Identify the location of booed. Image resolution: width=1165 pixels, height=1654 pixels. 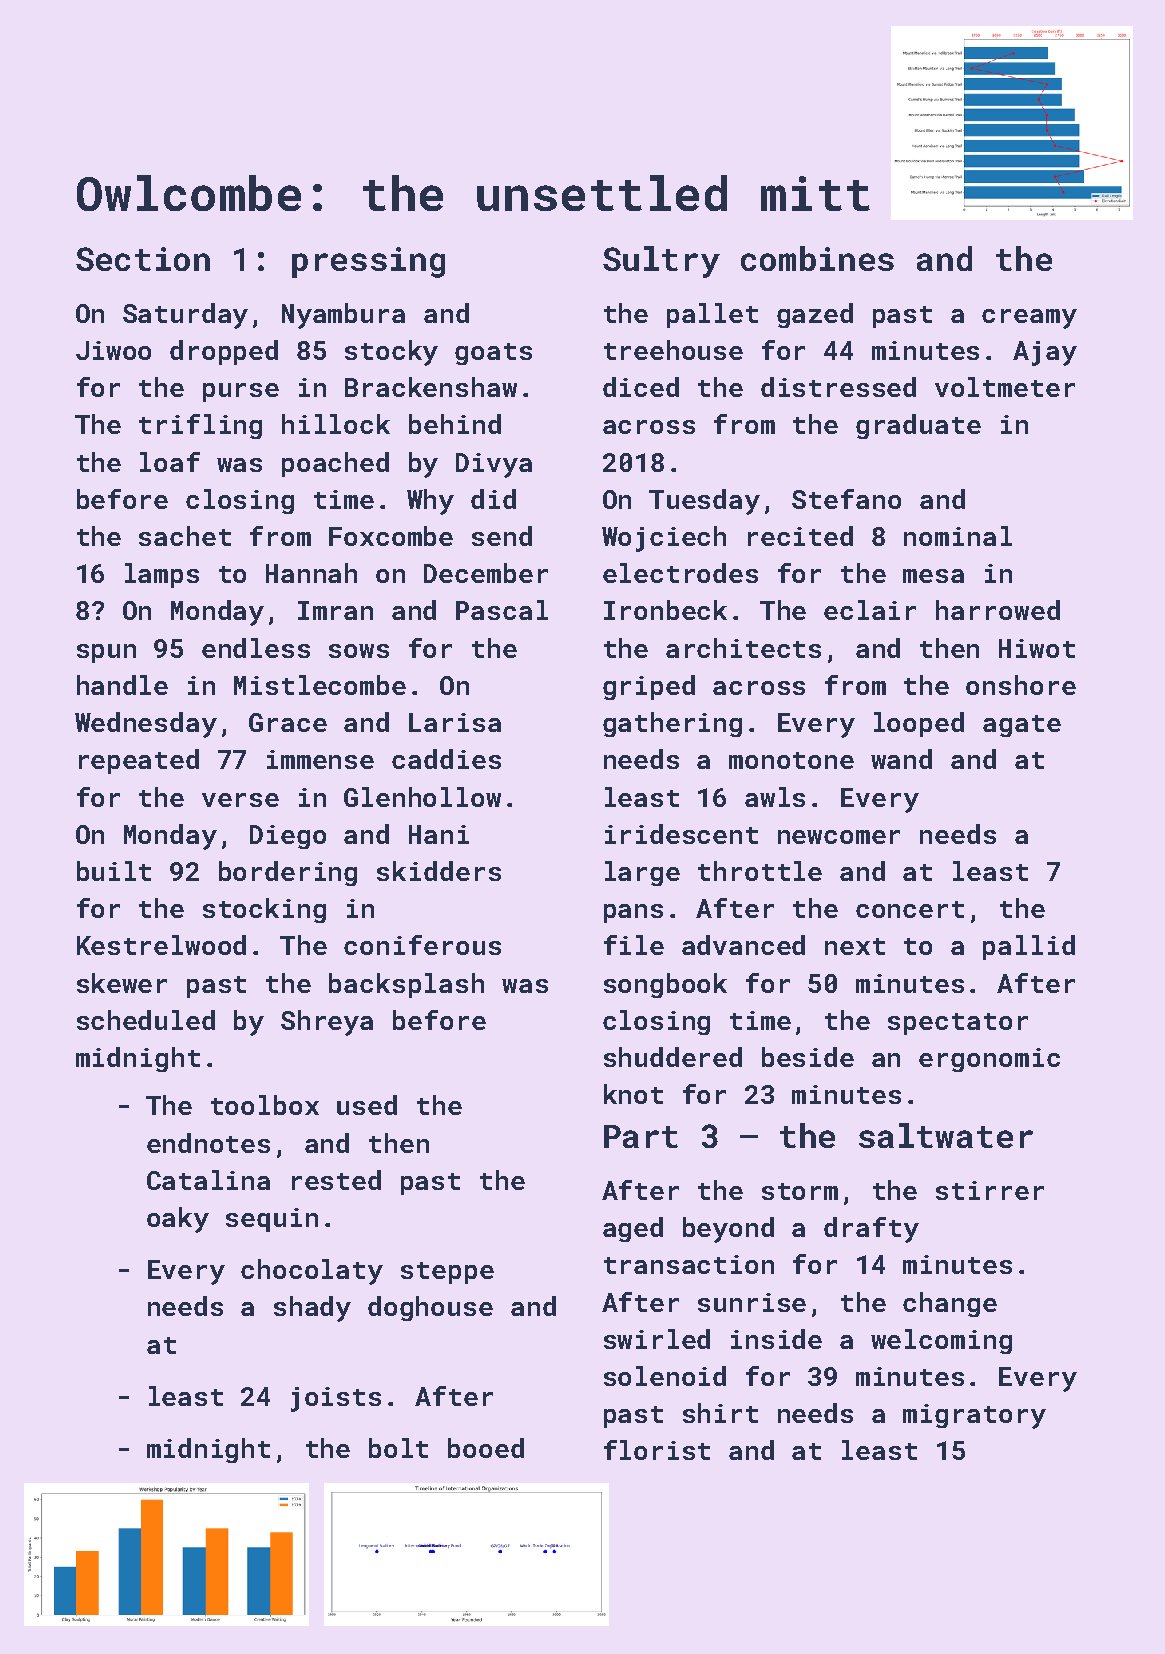
(486, 1448).
